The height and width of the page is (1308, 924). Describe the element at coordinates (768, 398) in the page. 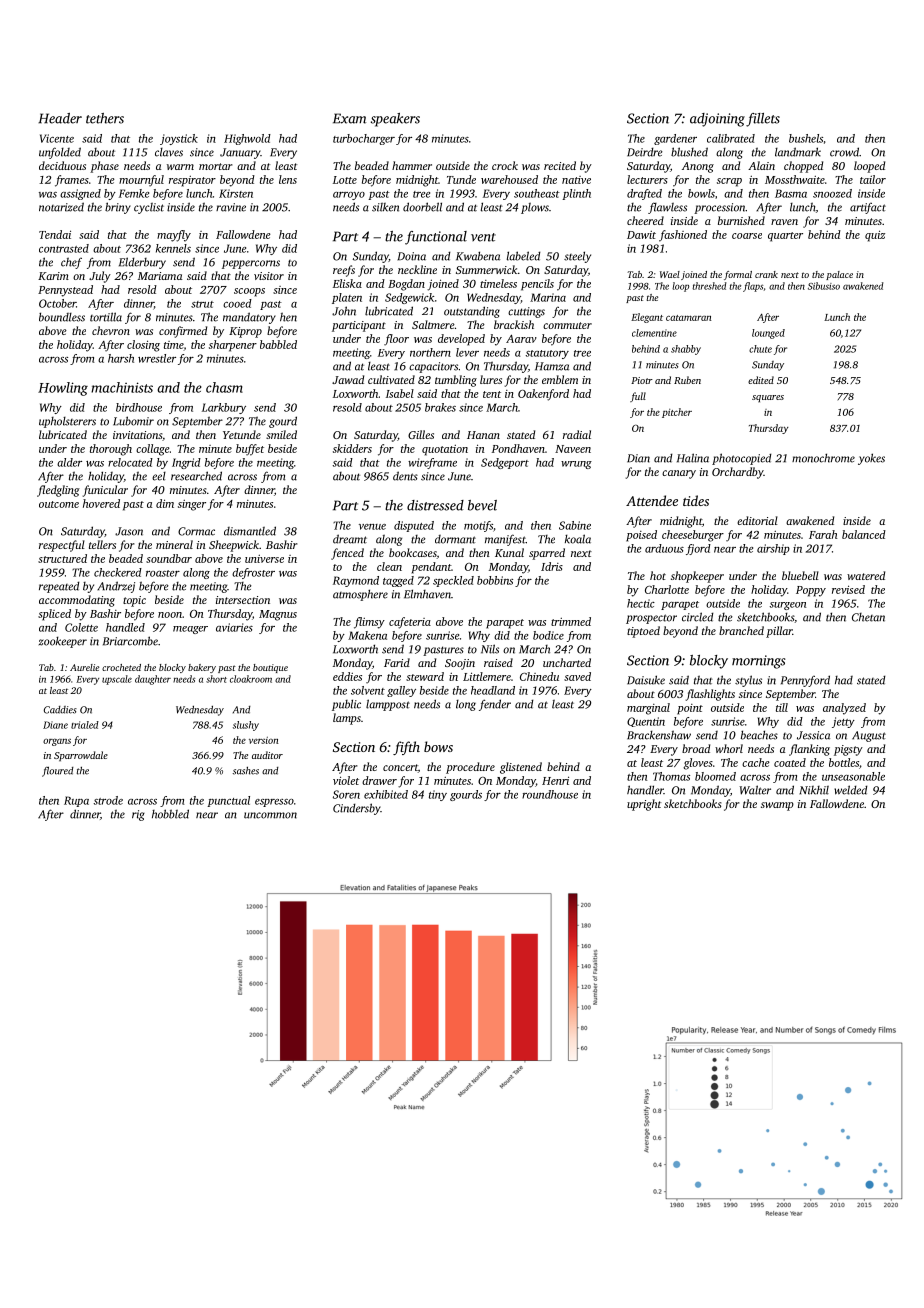

I see `squares` at that location.
